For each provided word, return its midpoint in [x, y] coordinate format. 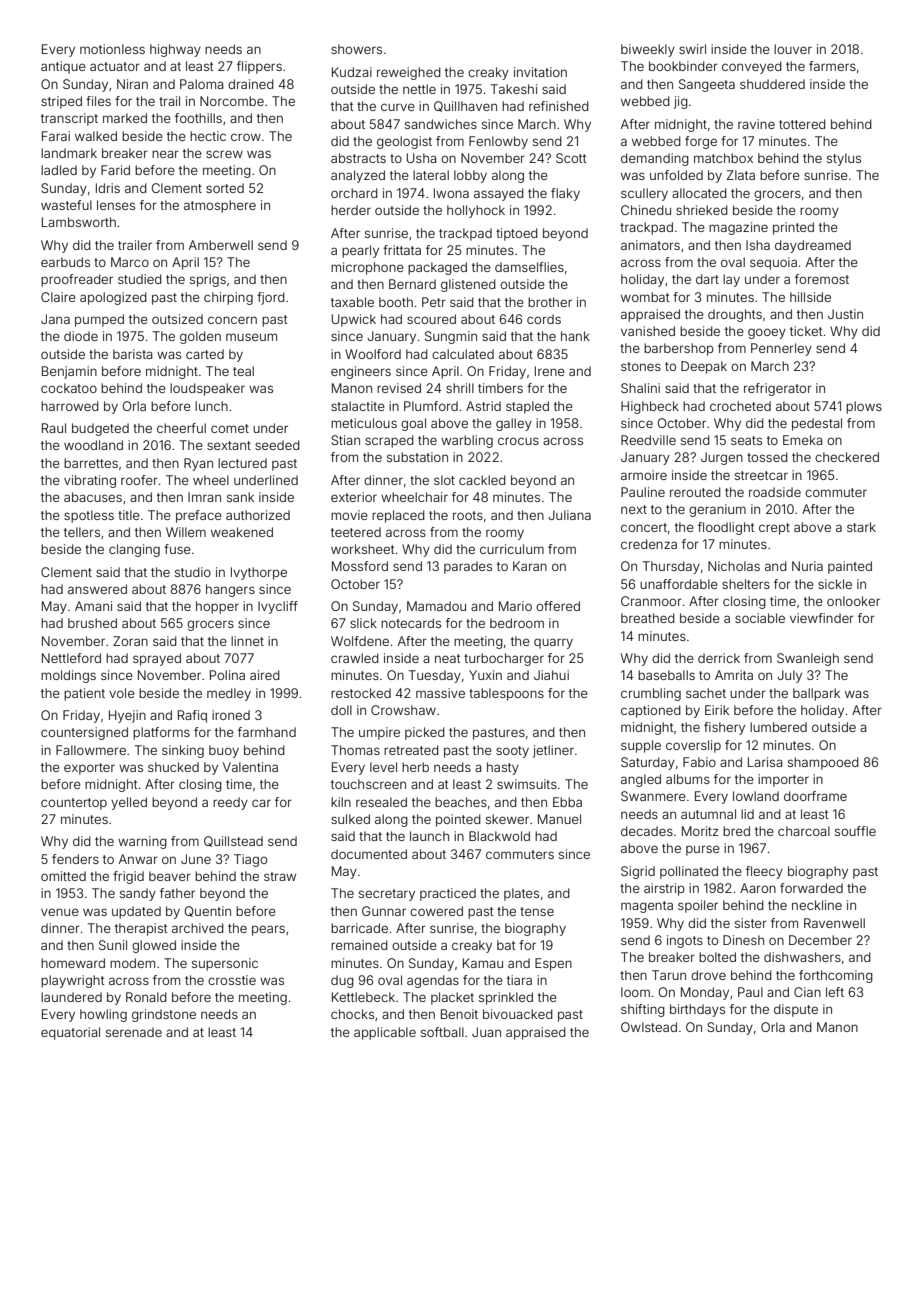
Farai [56, 136]
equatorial [70, 1033]
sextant [229, 445]
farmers [832, 66]
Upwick [354, 320]
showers [356, 49]
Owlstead [649, 1027]
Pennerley [781, 349]
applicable [385, 1033]
